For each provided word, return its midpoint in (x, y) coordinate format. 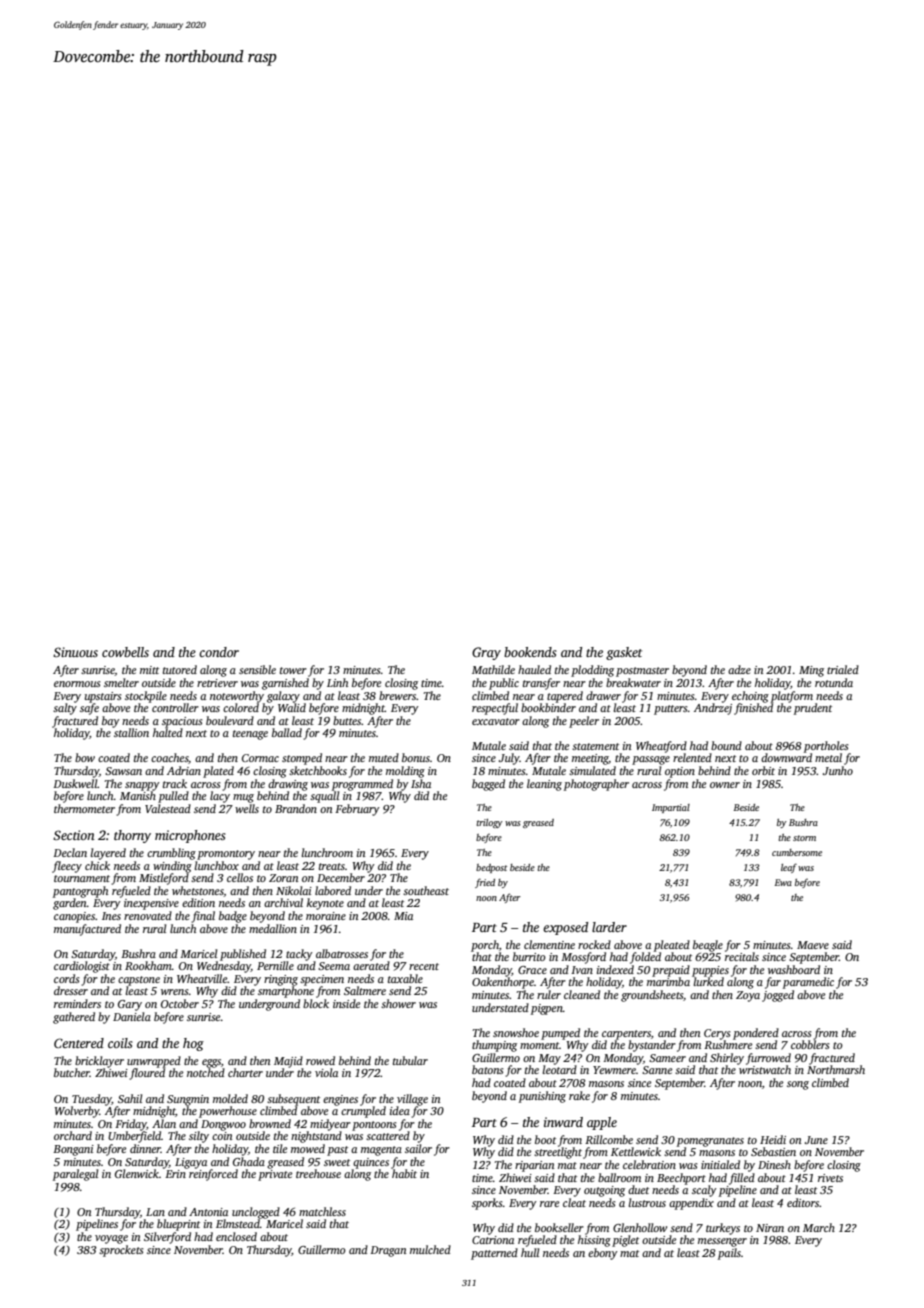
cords (66, 978)
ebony (603, 1254)
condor (219, 652)
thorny (132, 836)
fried (485, 883)
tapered (565, 697)
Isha (421, 783)
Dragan (388, 1251)
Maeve (813, 945)
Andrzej (713, 709)
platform (792, 697)
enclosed (236, 1236)
